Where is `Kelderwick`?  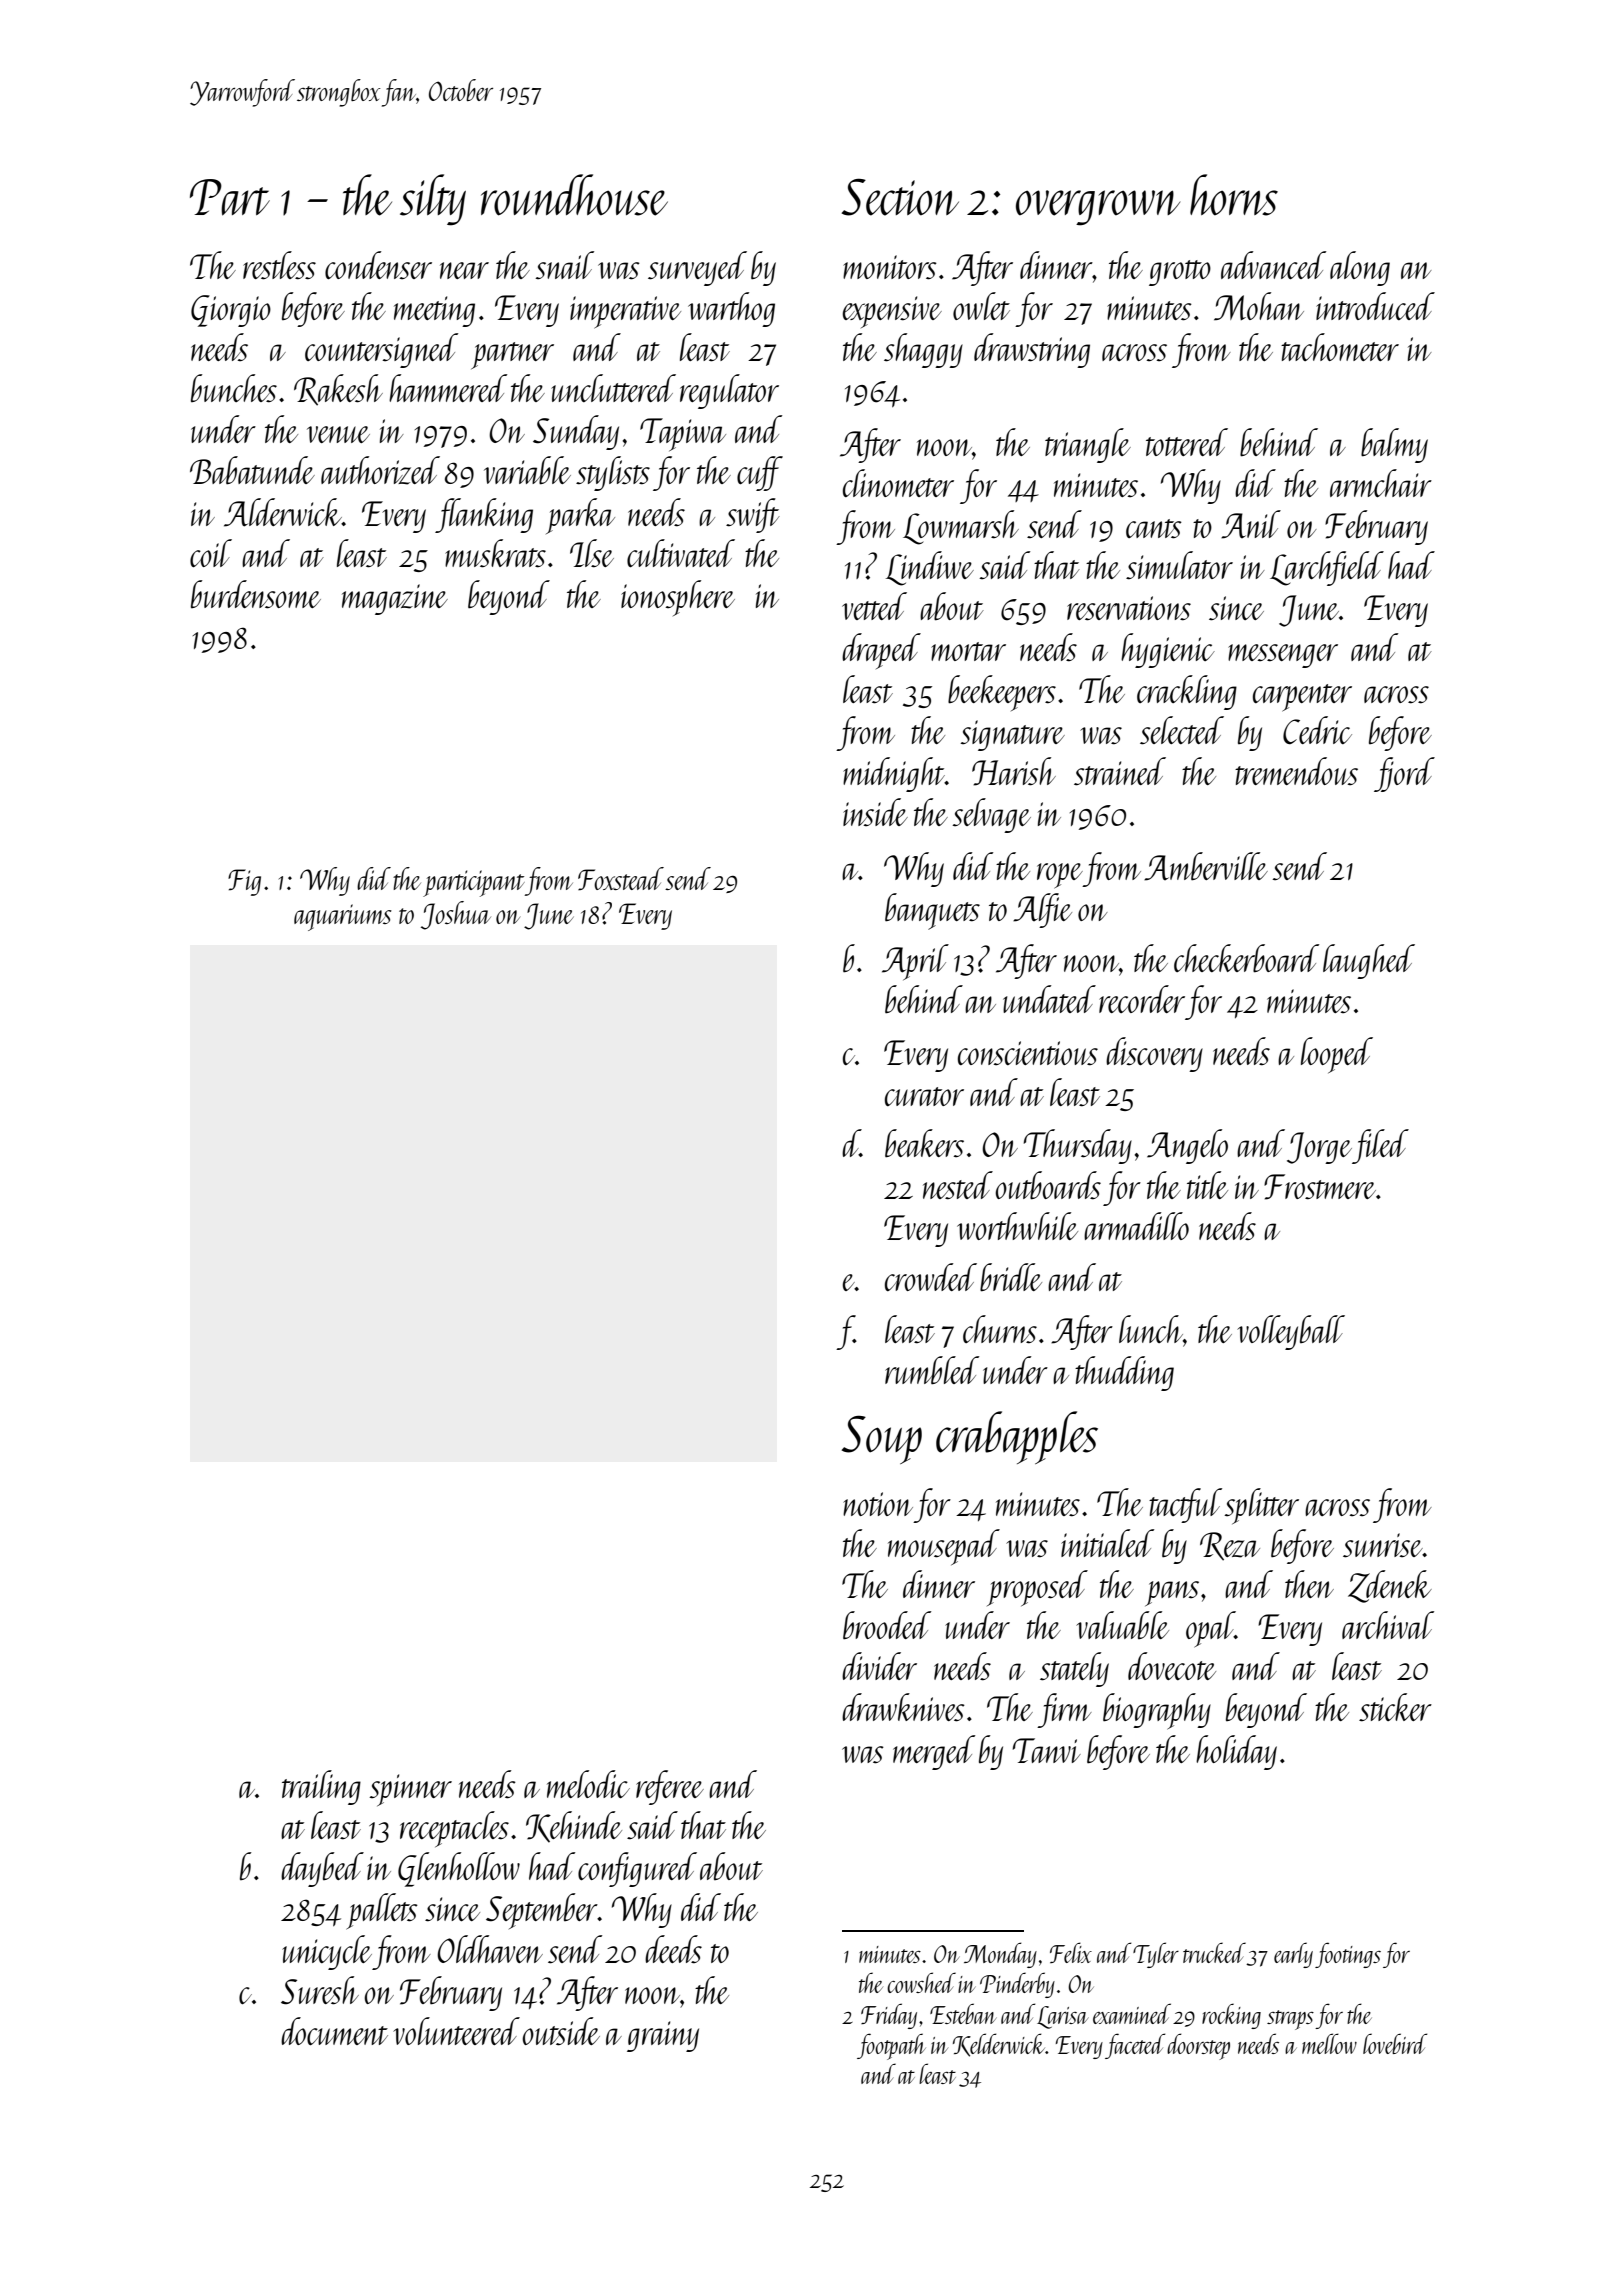
Kelderwick is located at coordinates (999, 2045).
